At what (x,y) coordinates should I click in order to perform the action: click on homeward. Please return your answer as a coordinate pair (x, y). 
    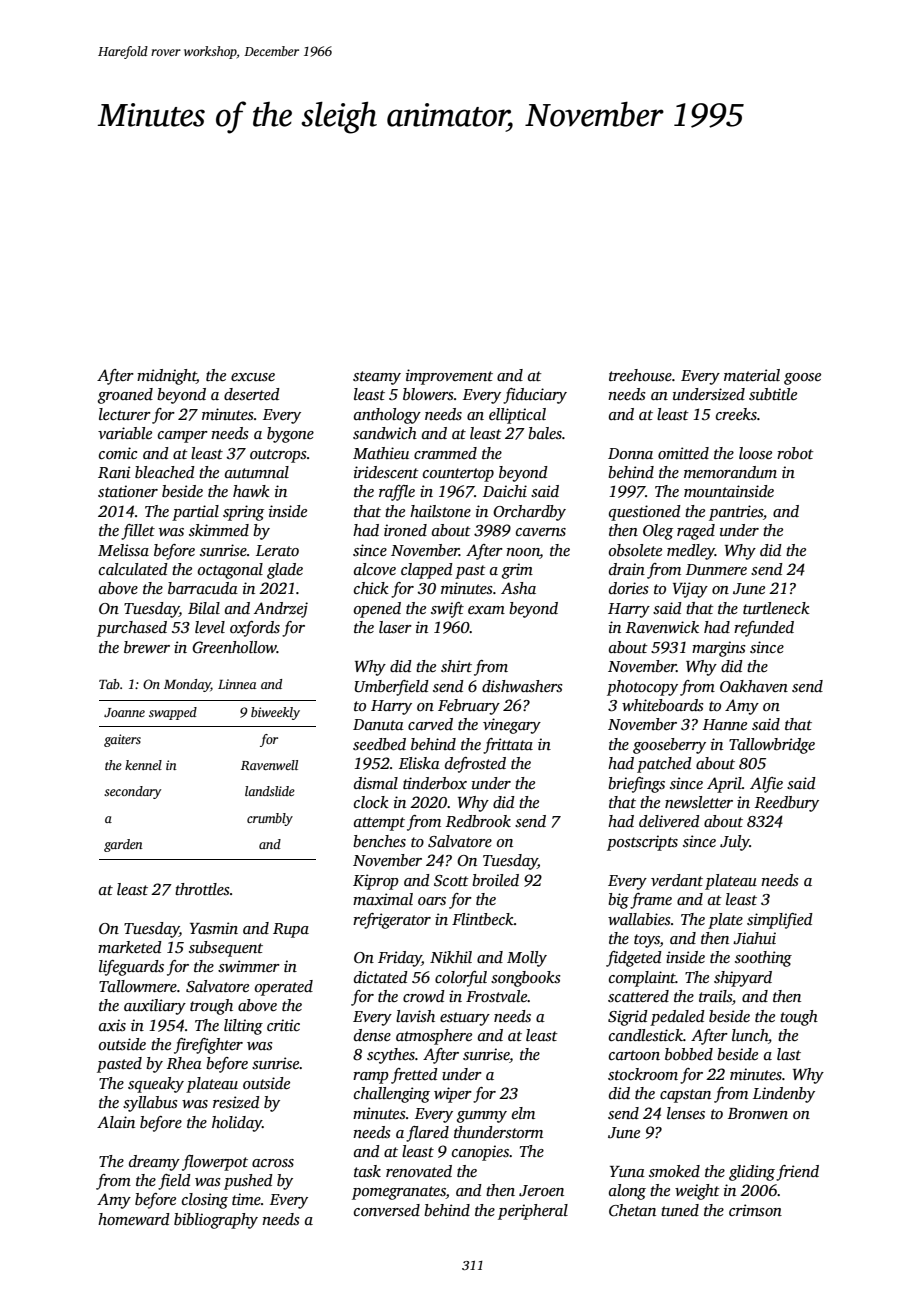
    Looking at the image, I should click on (134, 1219).
